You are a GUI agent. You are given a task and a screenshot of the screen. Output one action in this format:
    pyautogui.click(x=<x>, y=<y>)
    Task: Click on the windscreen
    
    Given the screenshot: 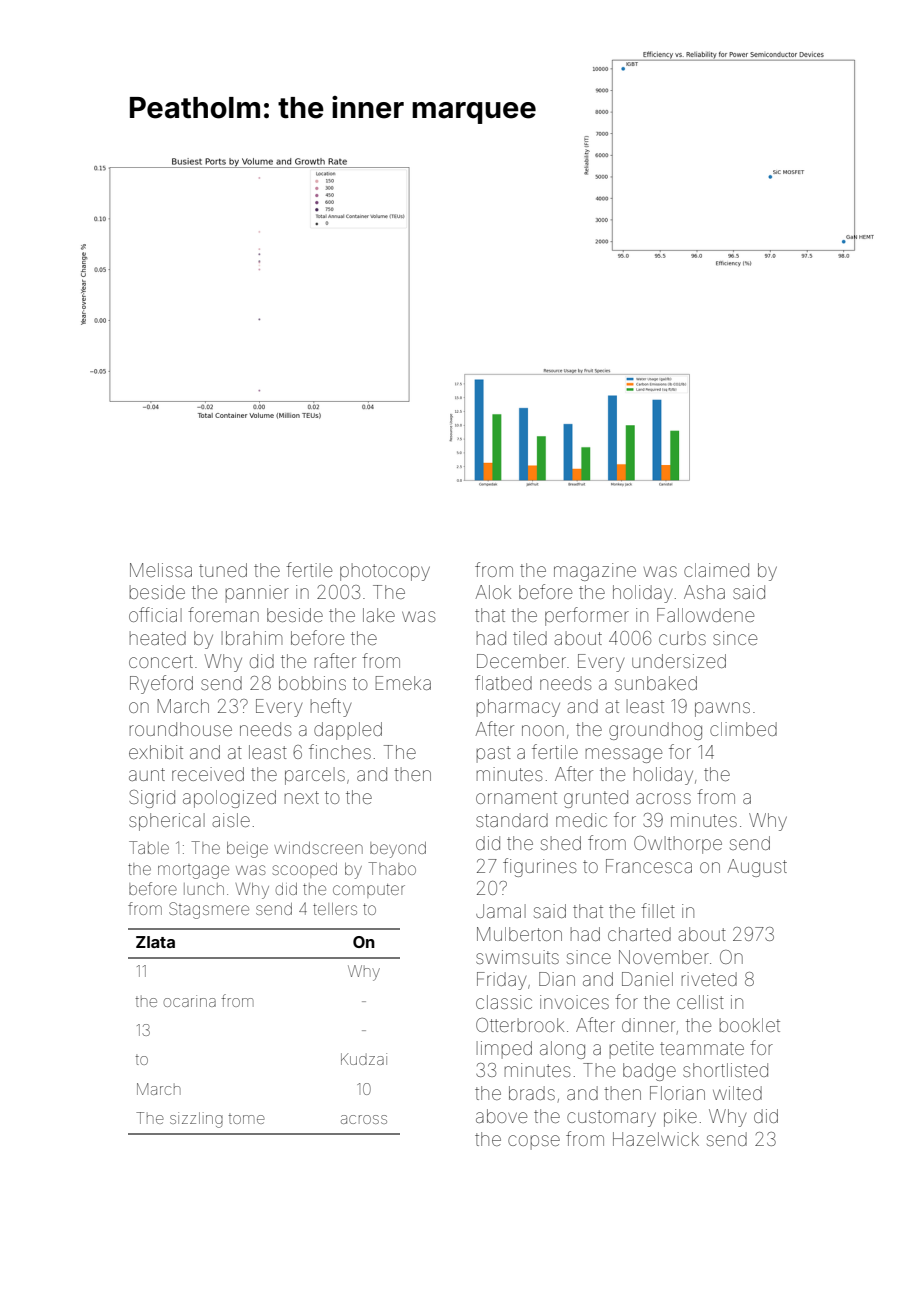 What is the action you would take?
    pyautogui.click(x=318, y=848)
